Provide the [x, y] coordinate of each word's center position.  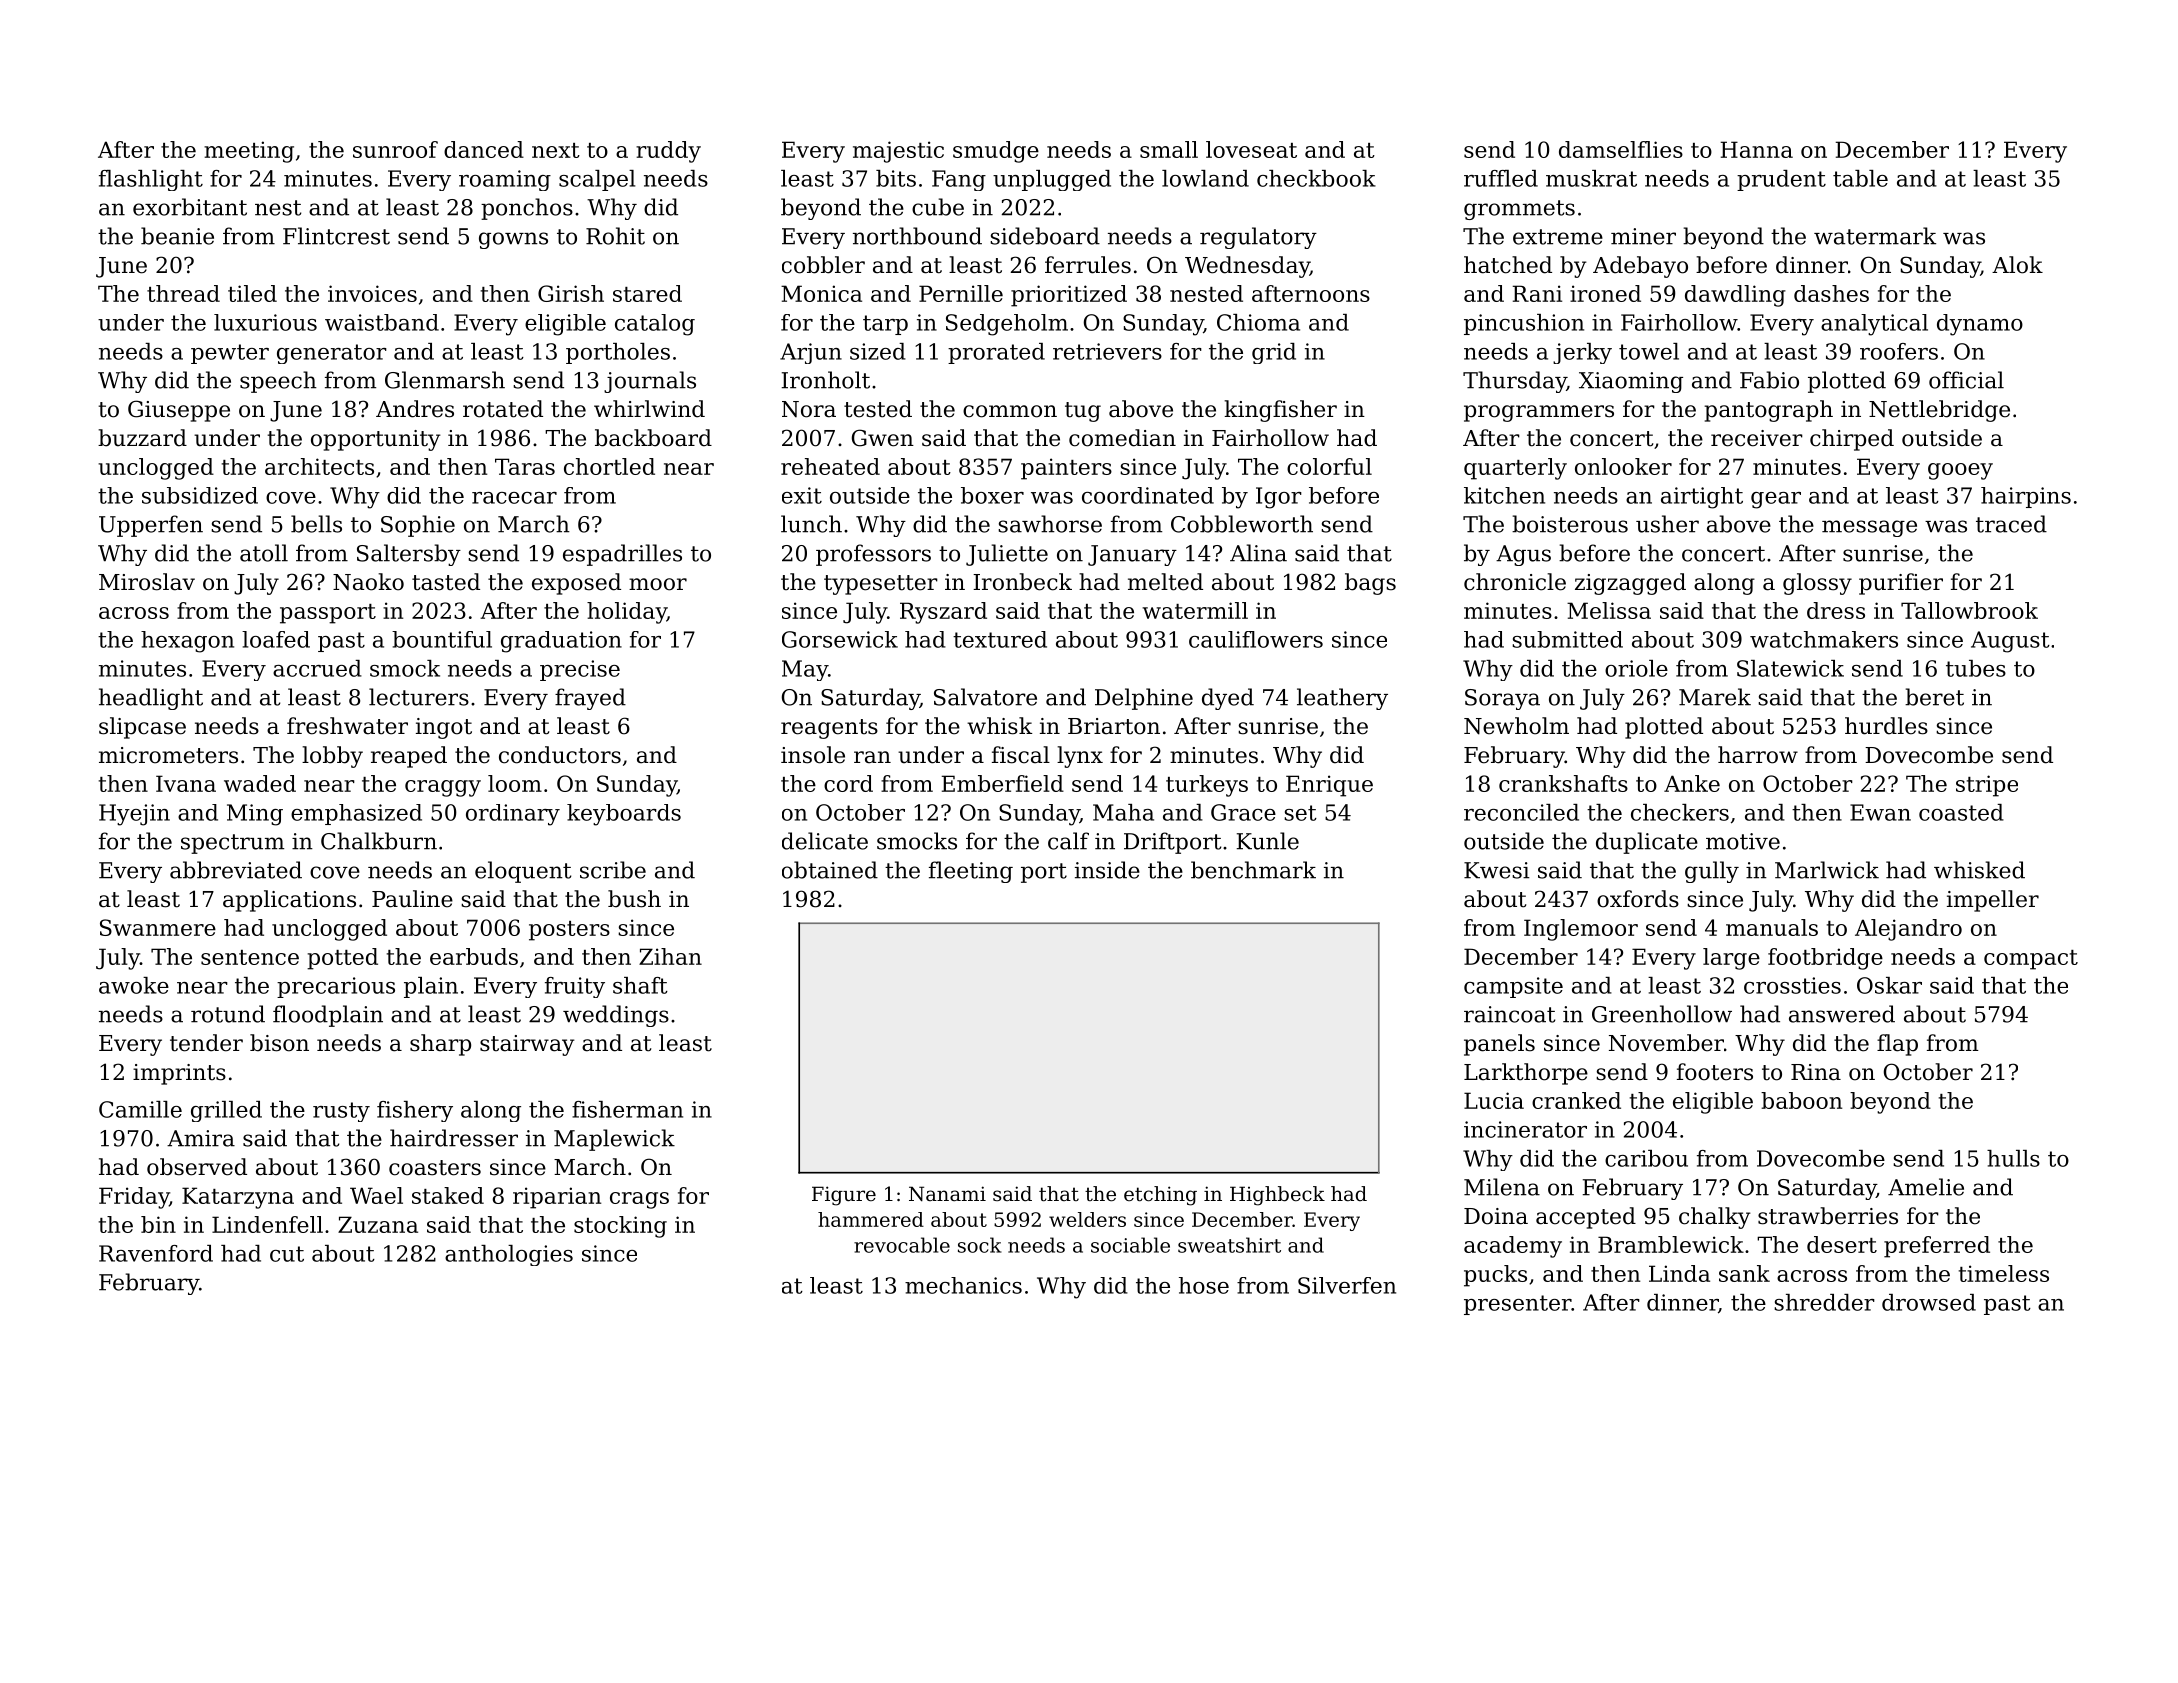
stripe [1987, 786]
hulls [2013, 1158]
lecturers [419, 697]
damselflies [1621, 149]
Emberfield [1003, 783]
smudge [996, 152]
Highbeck [1277, 1196]
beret [1934, 697]
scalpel [597, 180]
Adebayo [1640, 267]
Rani [1537, 293]
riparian [557, 1198]
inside [1107, 870]
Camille [140, 1109]
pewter [230, 354]
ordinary [513, 815]
